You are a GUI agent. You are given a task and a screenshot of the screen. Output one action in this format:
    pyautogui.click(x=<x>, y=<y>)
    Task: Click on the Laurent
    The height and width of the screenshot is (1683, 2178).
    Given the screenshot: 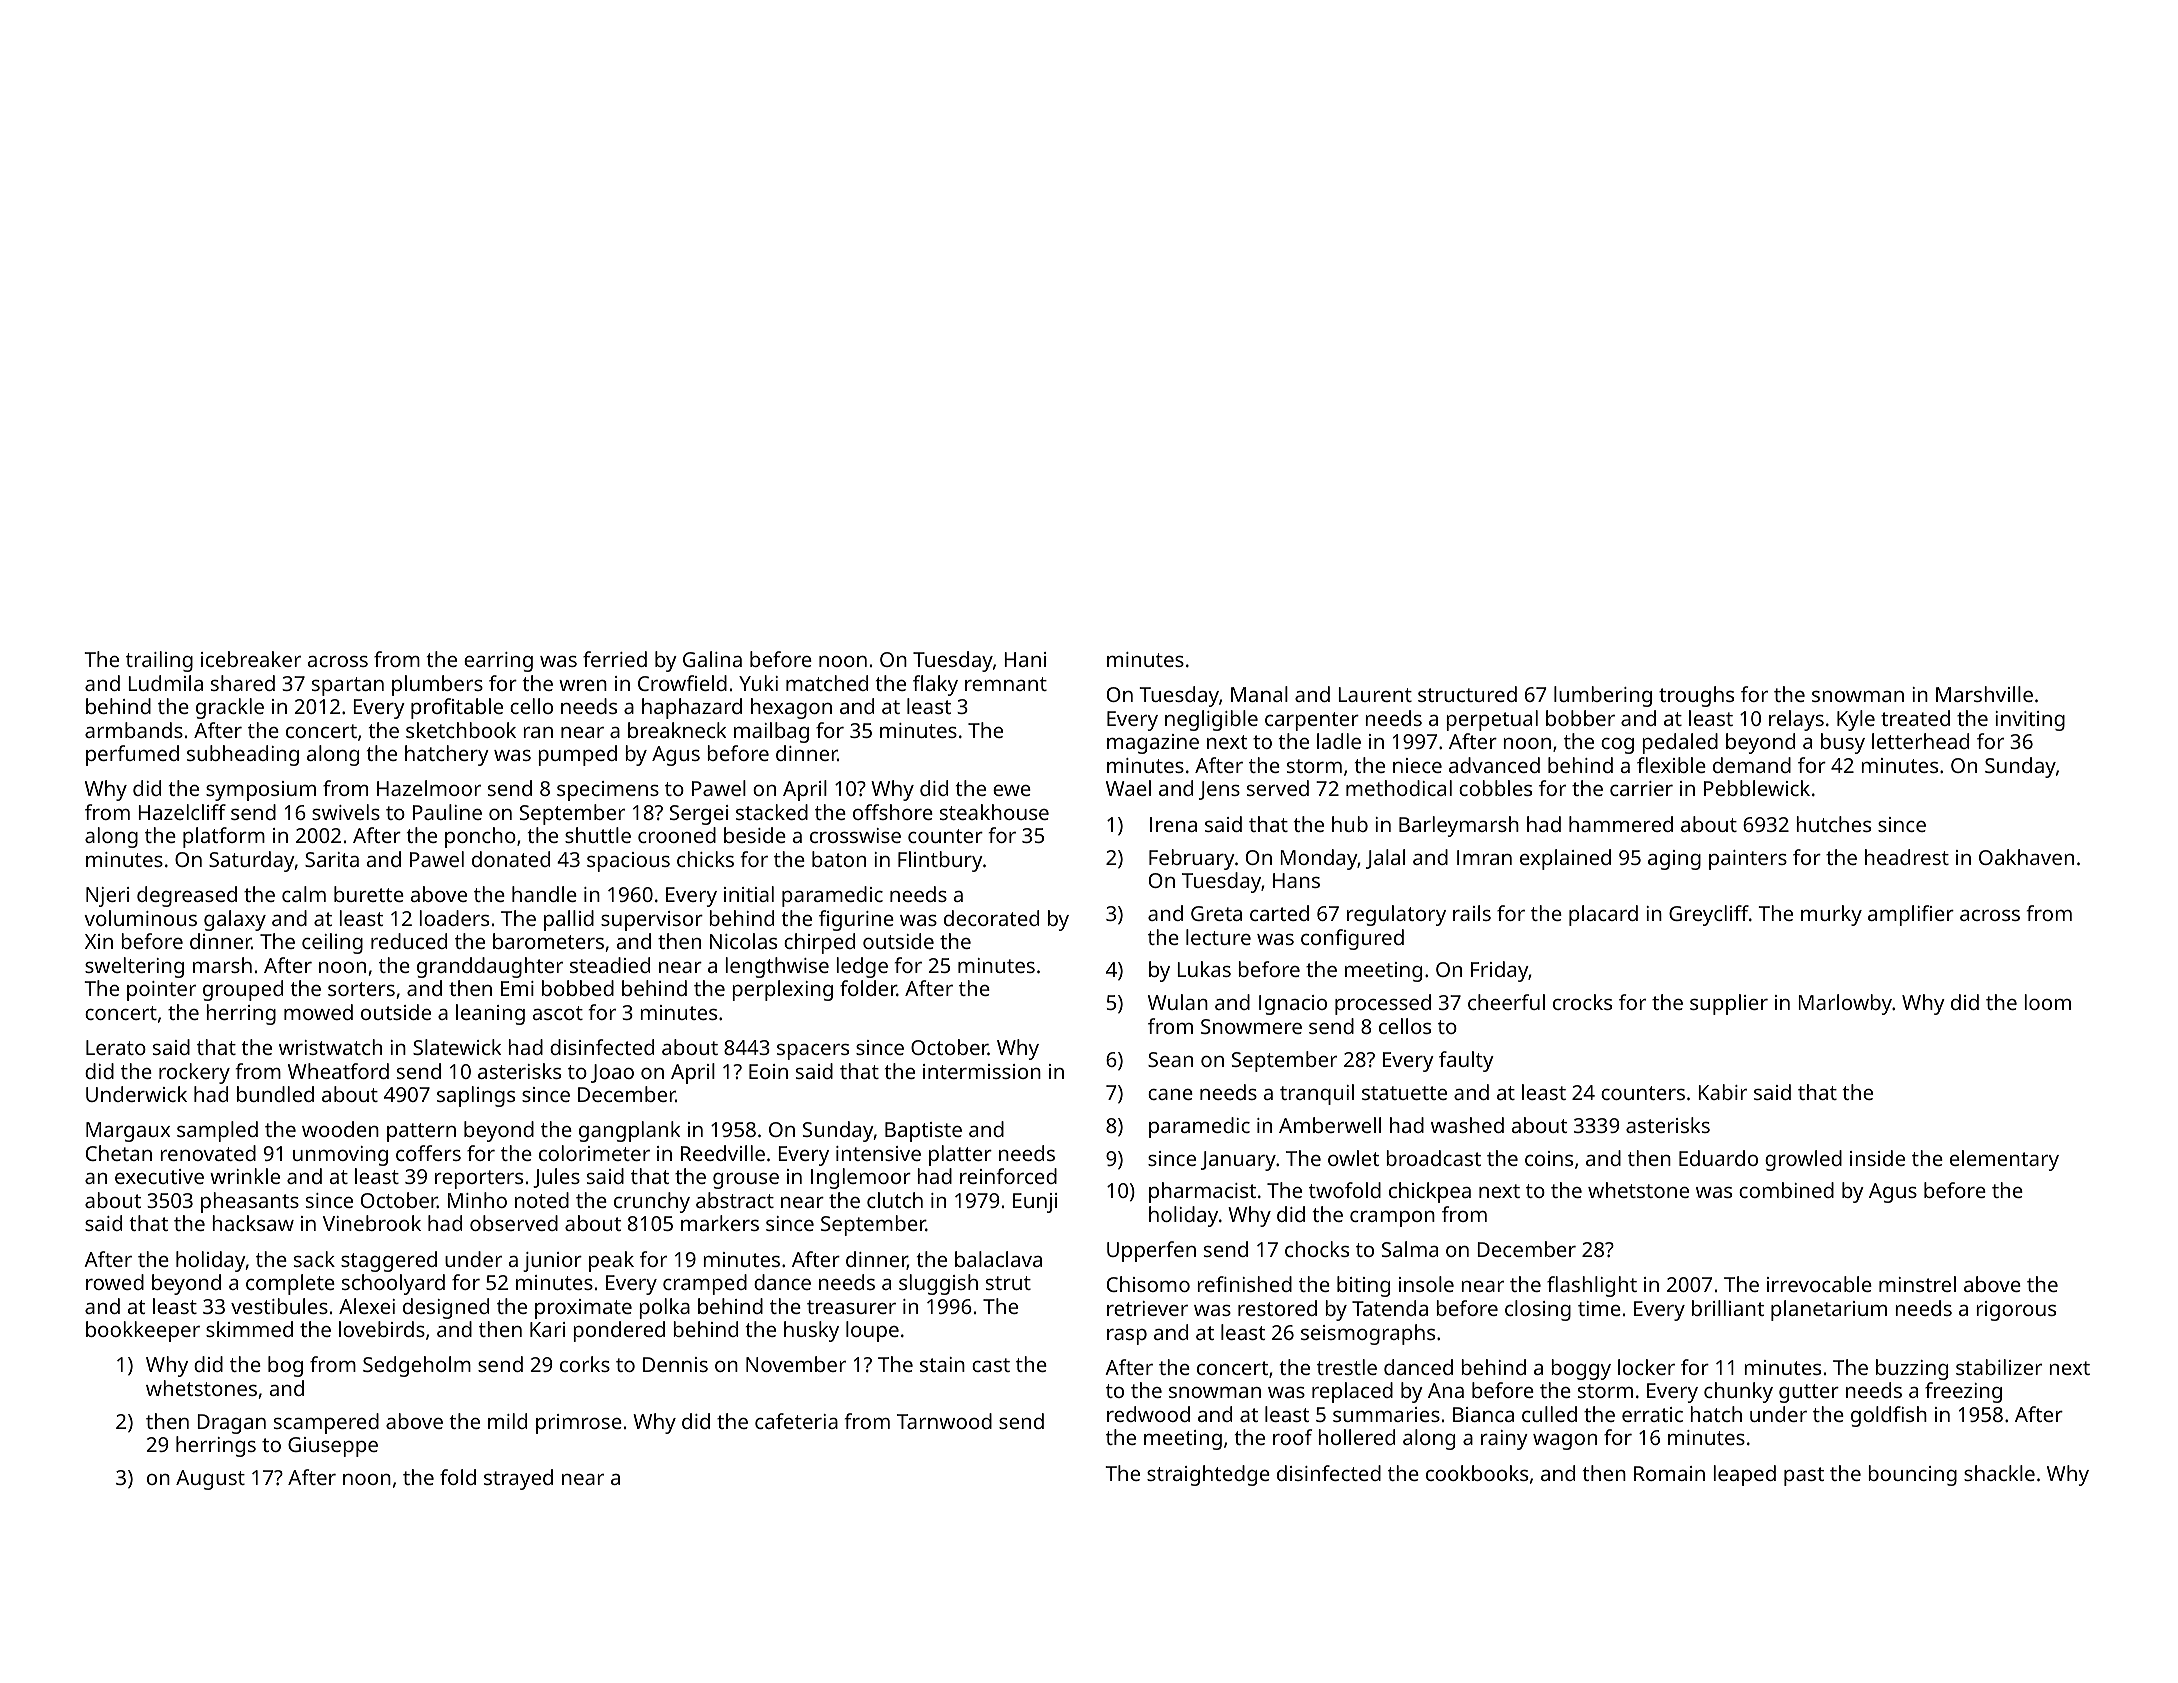 What is the action you would take?
    pyautogui.click(x=1375, y=694)
